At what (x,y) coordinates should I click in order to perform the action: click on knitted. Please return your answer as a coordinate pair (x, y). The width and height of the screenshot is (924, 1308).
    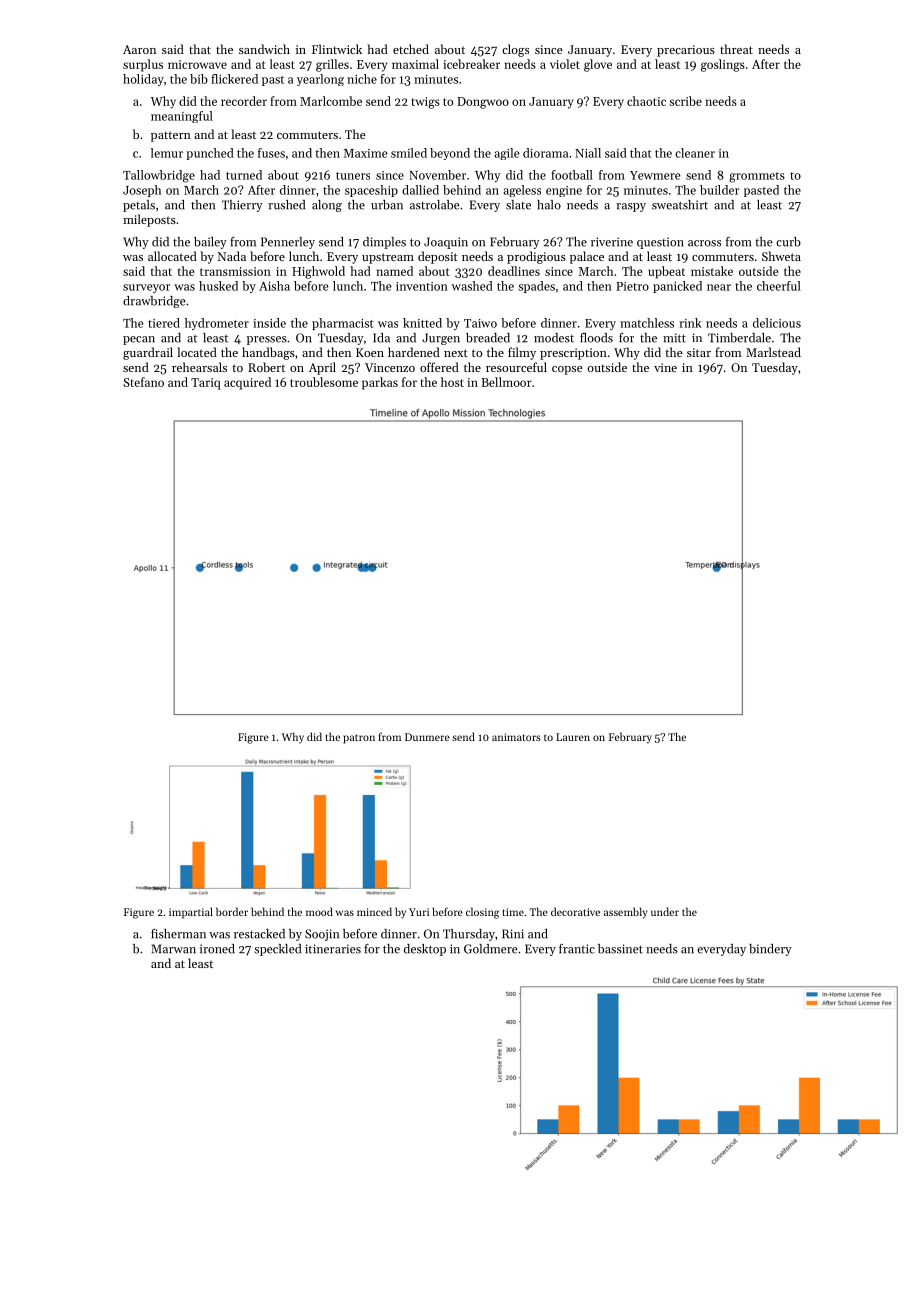
    Looking at the image, I should click on (422, 323).
